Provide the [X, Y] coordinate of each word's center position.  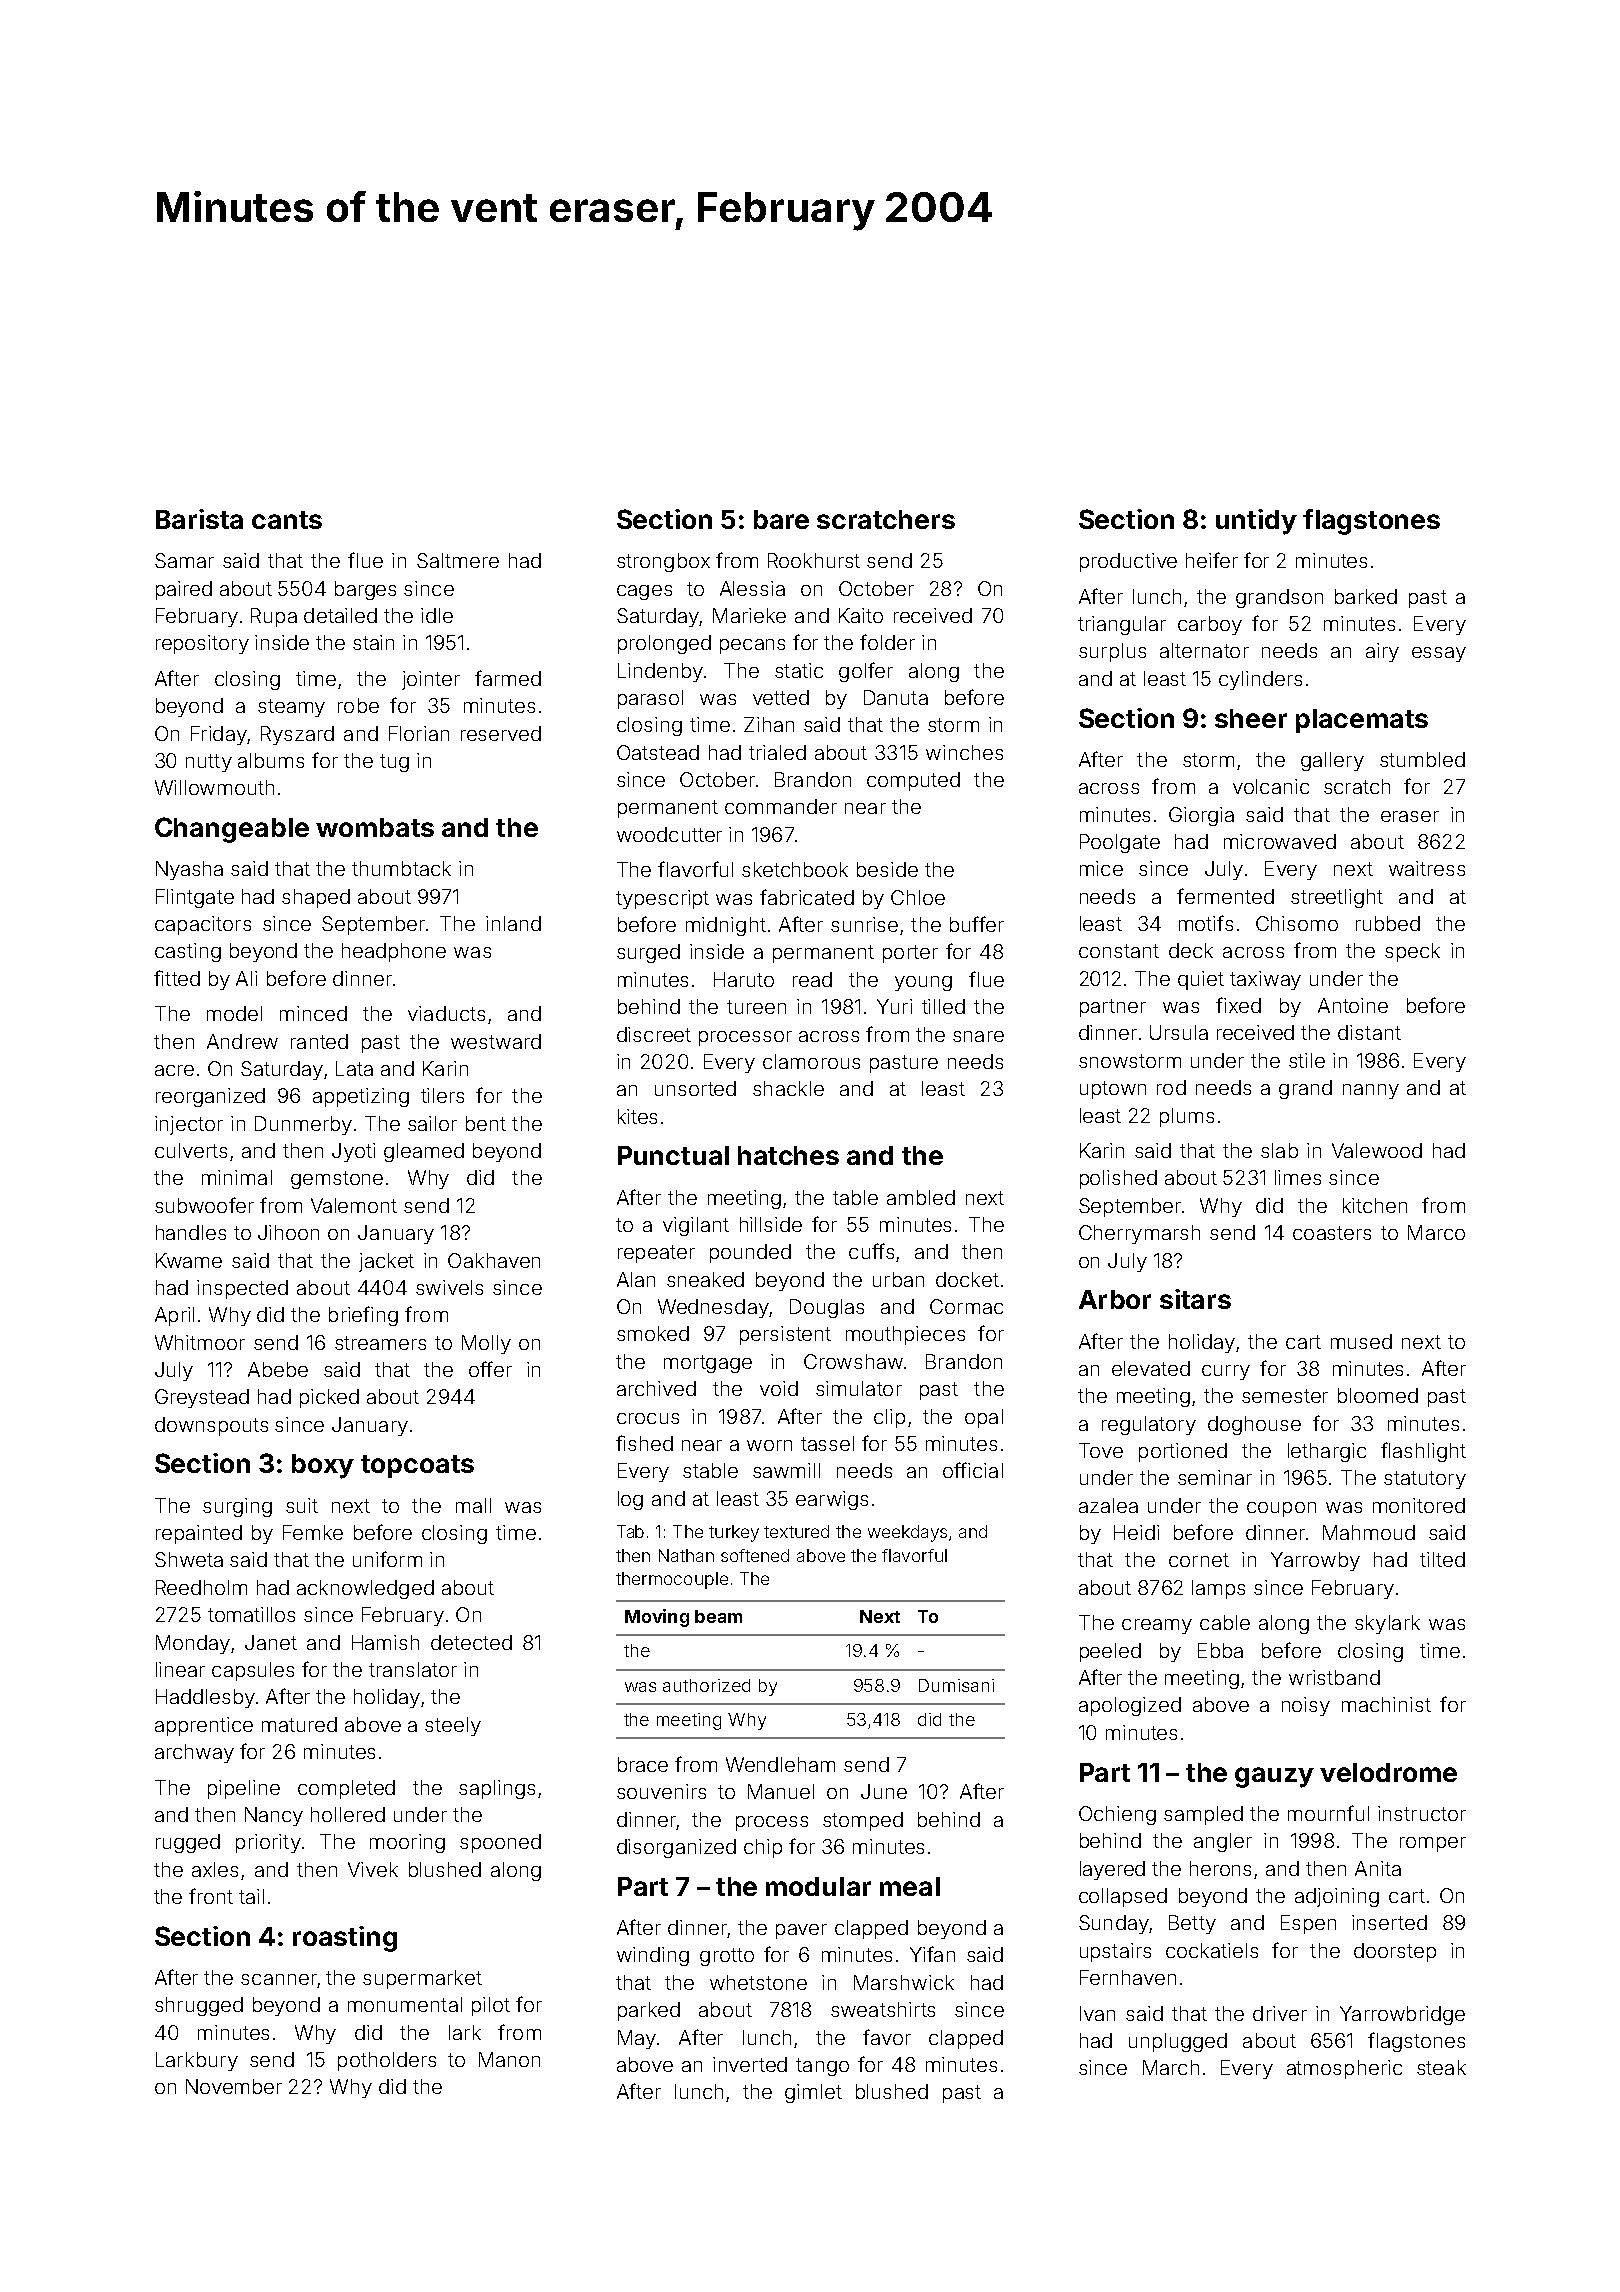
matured [299, 1724]
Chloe [918, 897]
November [234, 2086]
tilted [1442, 1559]
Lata [354, 1068]
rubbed [1388, 923]
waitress [1427, 868]
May [637, 2039]
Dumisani [956, 1685]
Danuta [896, 697]
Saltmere [458, 560]
